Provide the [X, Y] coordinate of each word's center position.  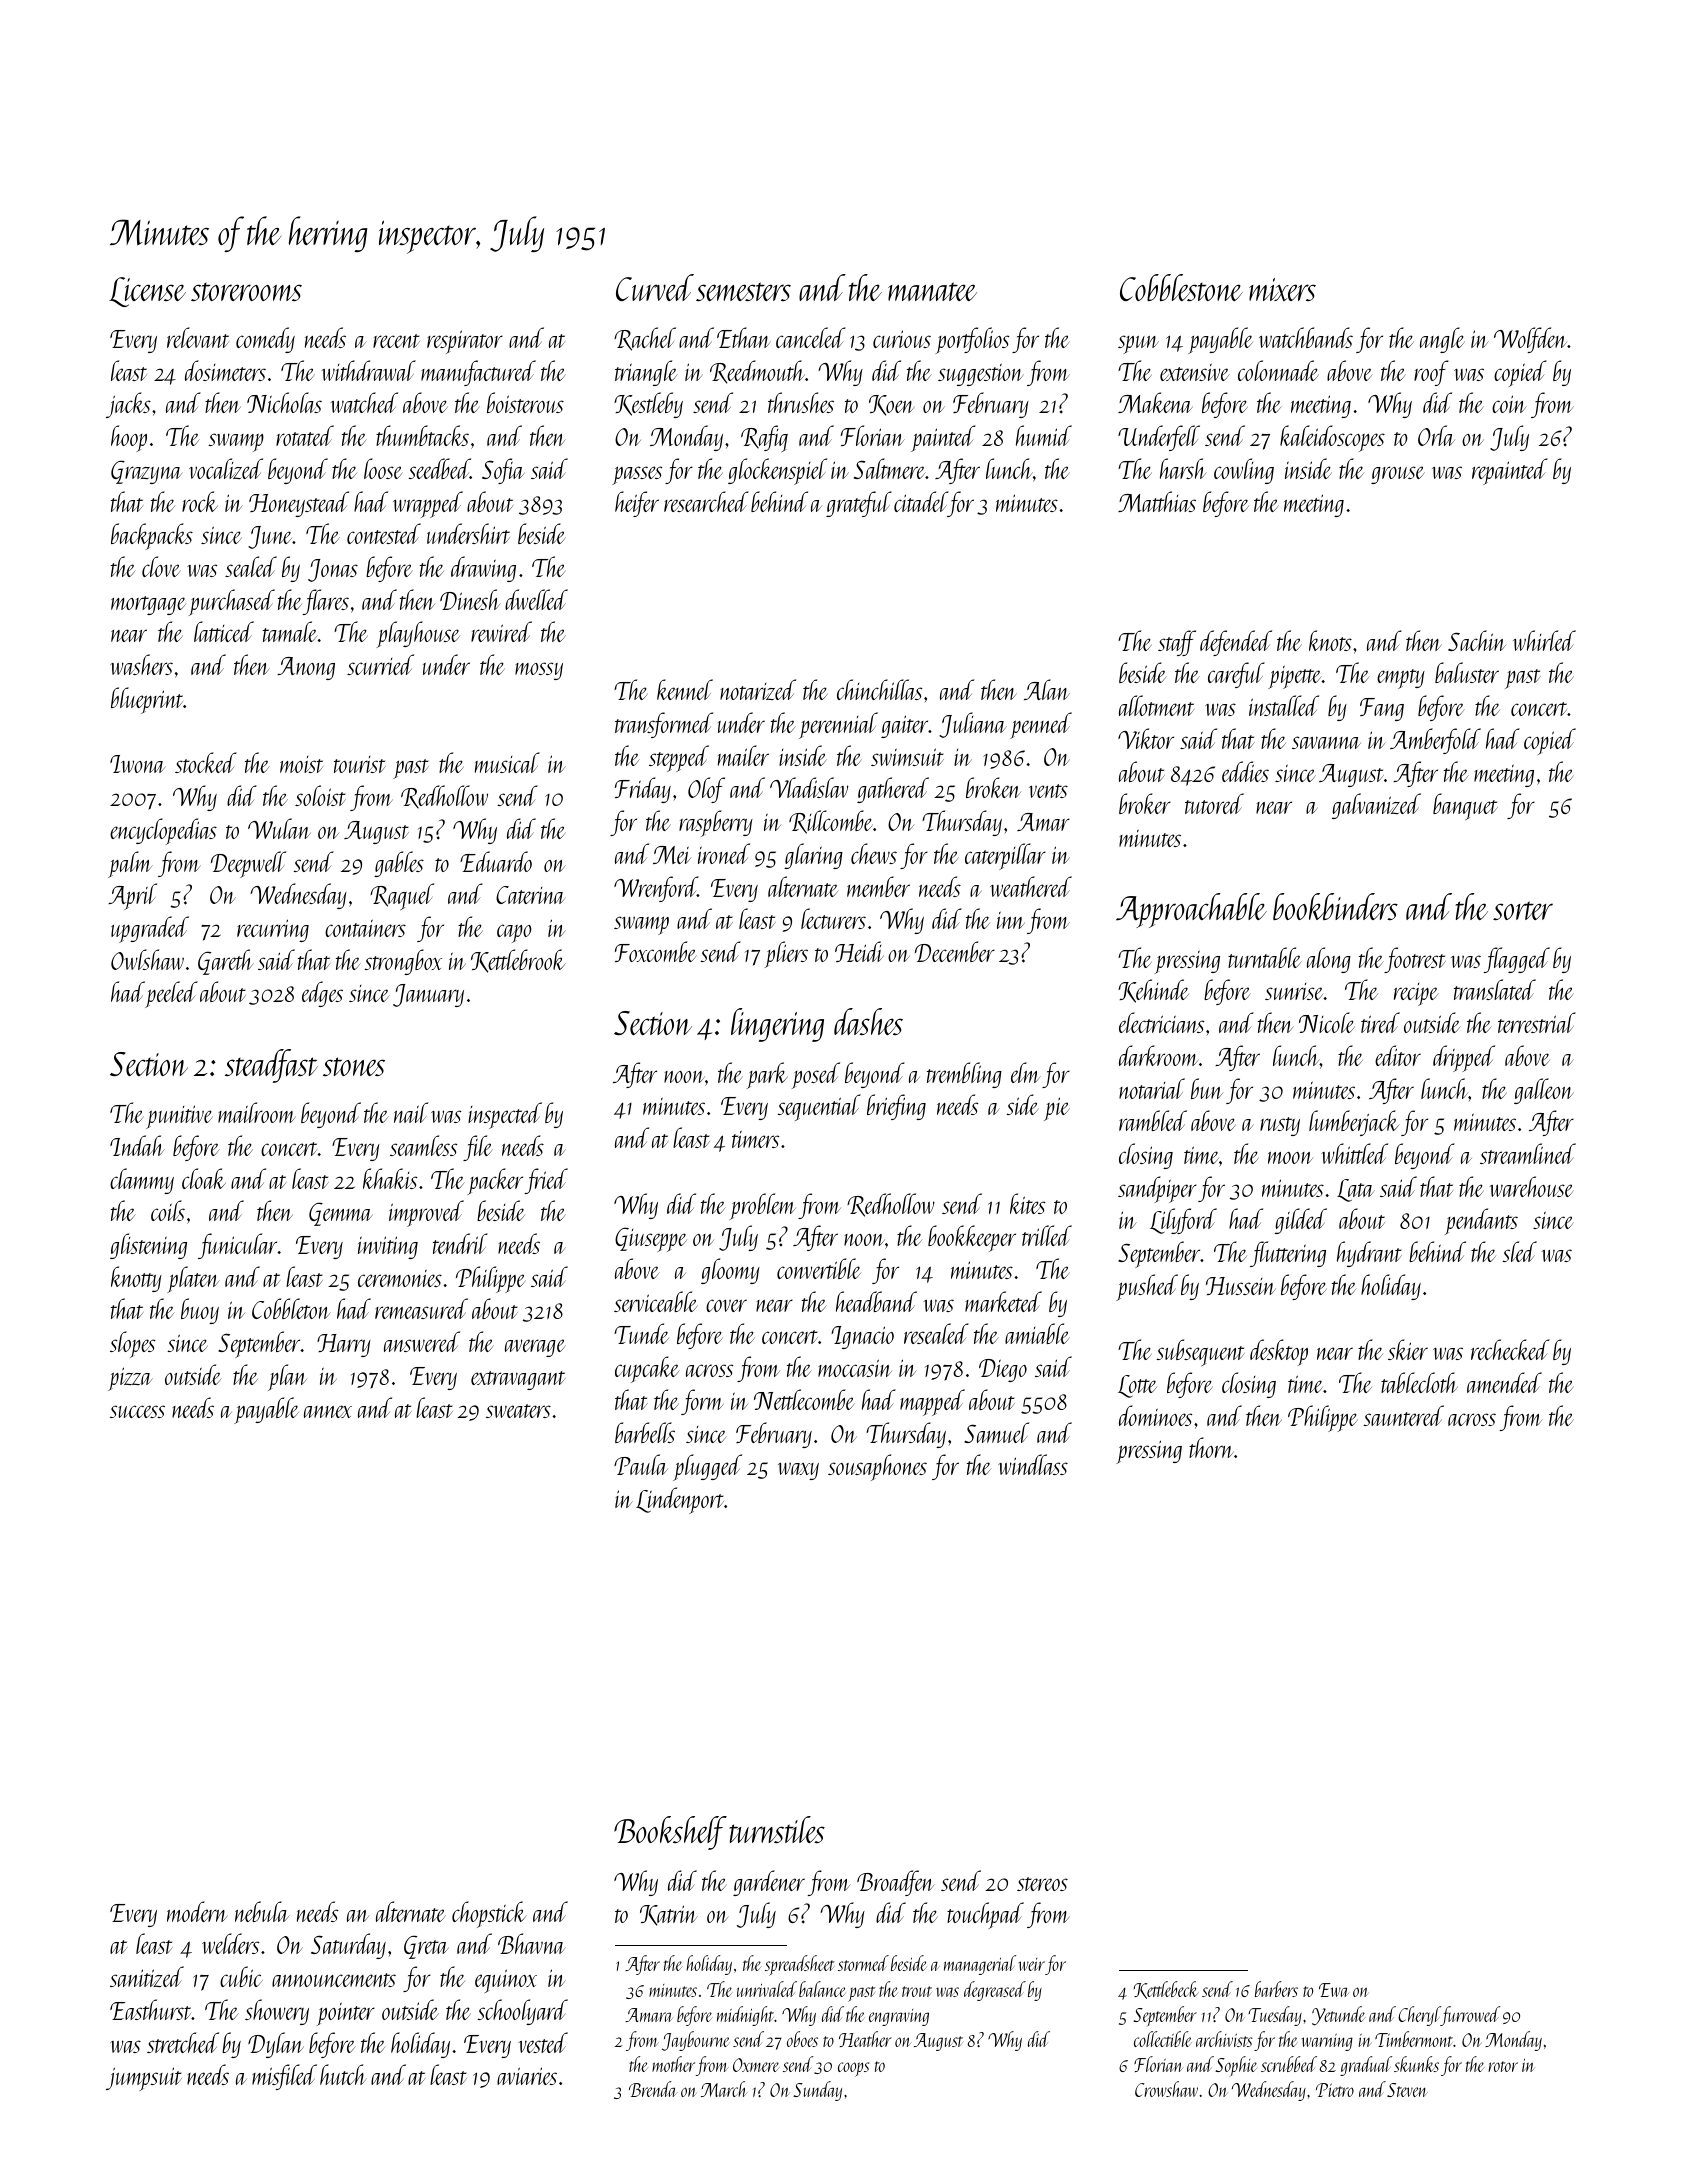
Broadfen [896, 1883]
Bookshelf [670, 1833]
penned [1041, 725]
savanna [1326, 742]
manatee [932, 291]
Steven [1407, 2090]
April [132, 896]
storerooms [246, 292]
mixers [1282, 289]
